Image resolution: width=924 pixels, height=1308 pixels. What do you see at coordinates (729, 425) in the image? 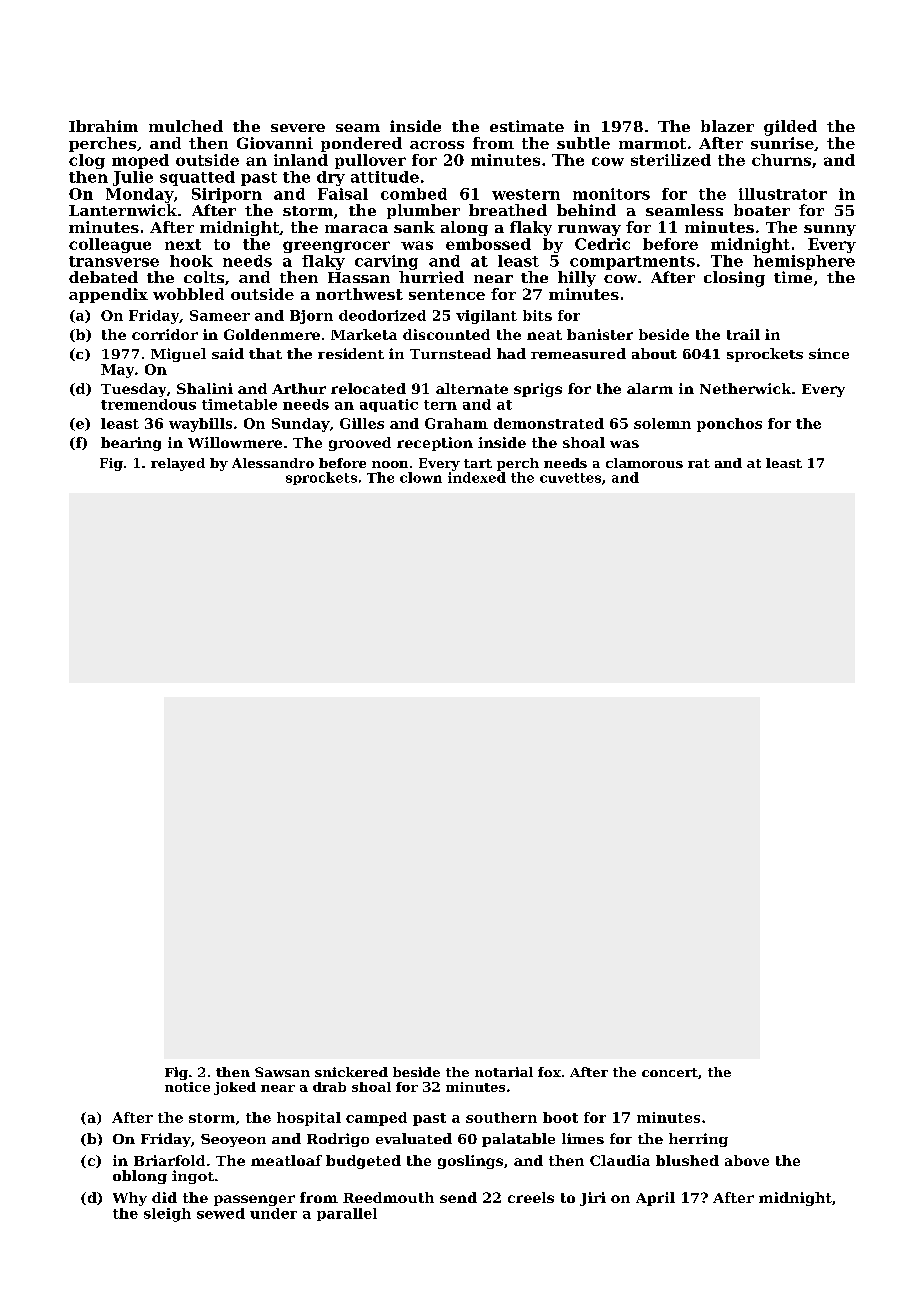
I see `ponchos` at bounding box center [729, 425].
